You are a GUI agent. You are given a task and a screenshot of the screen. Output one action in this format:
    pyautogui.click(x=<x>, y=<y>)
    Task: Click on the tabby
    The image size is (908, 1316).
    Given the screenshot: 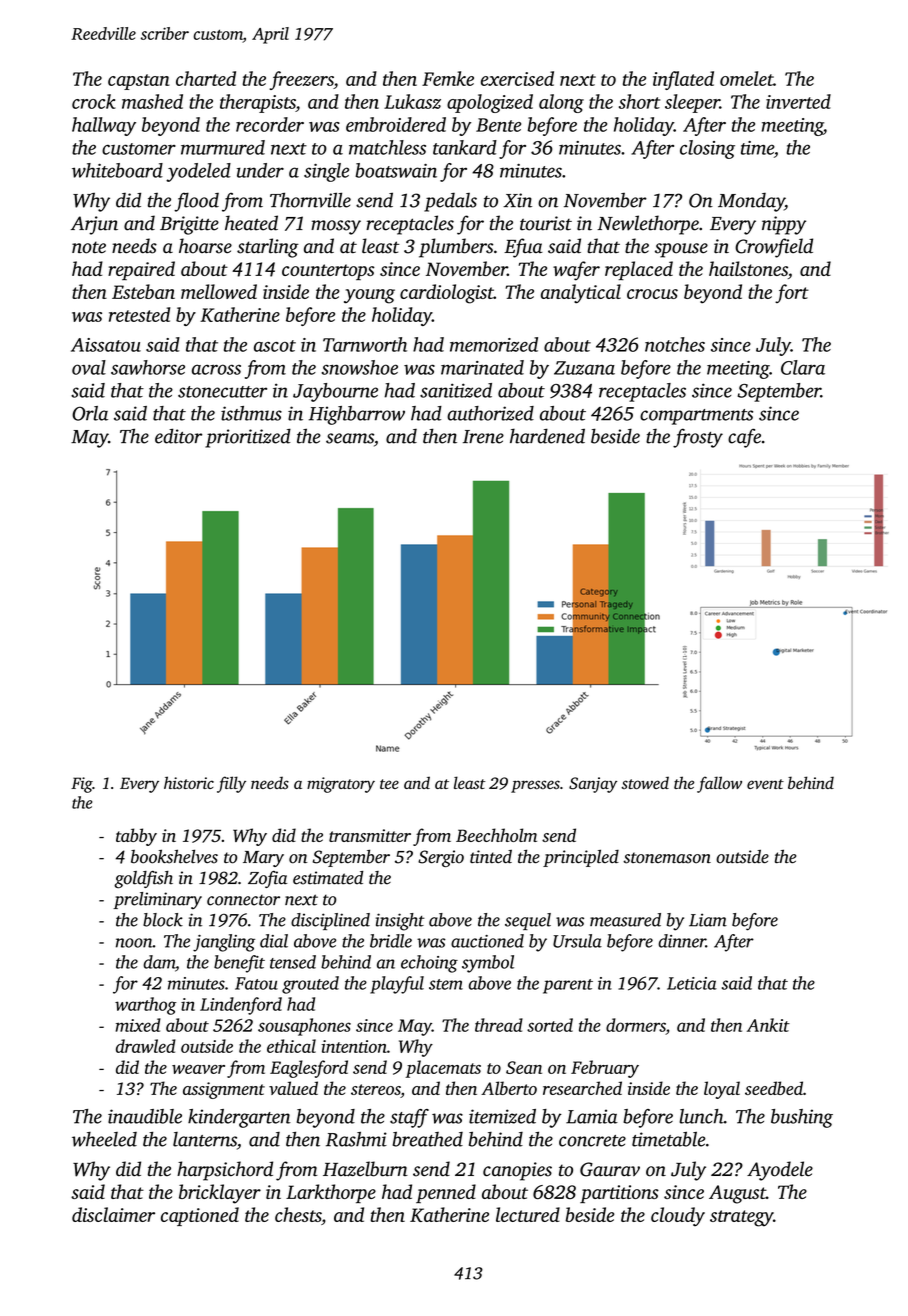 What is the action you would take?
    pyautogui.click(x=136, y=837)
